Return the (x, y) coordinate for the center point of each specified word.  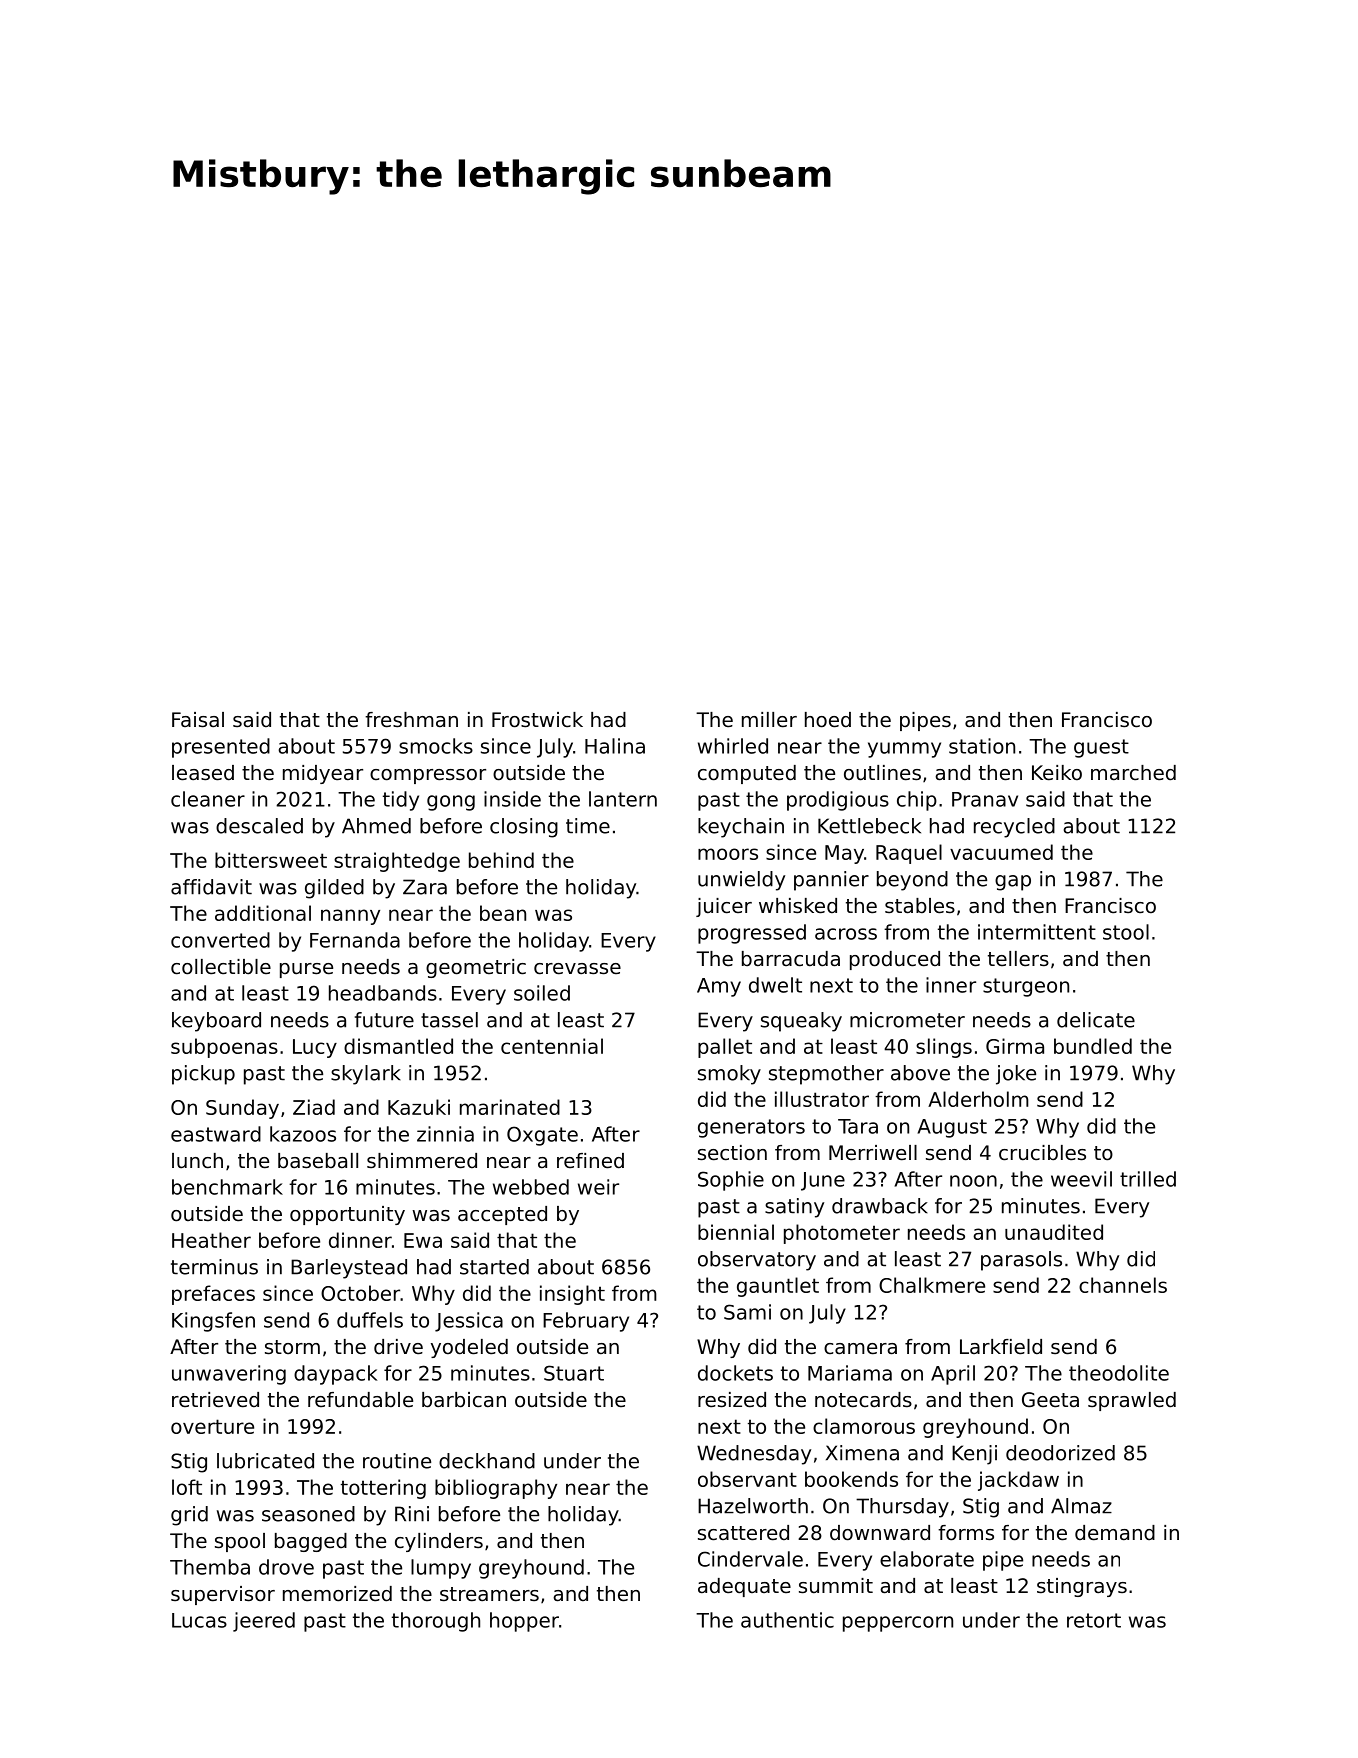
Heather (211, 1240)
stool (1126, 932)
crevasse (577, 969)
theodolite (1119, 1373)
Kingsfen (213, 1322)
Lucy (315, 1048)
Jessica (469, 1322)
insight (572, 1295)
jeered (264, 1622)
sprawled (1132, 1401)
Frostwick (537, 720)
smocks (436, 746)
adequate (744, 1587)
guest (1101, 748)
